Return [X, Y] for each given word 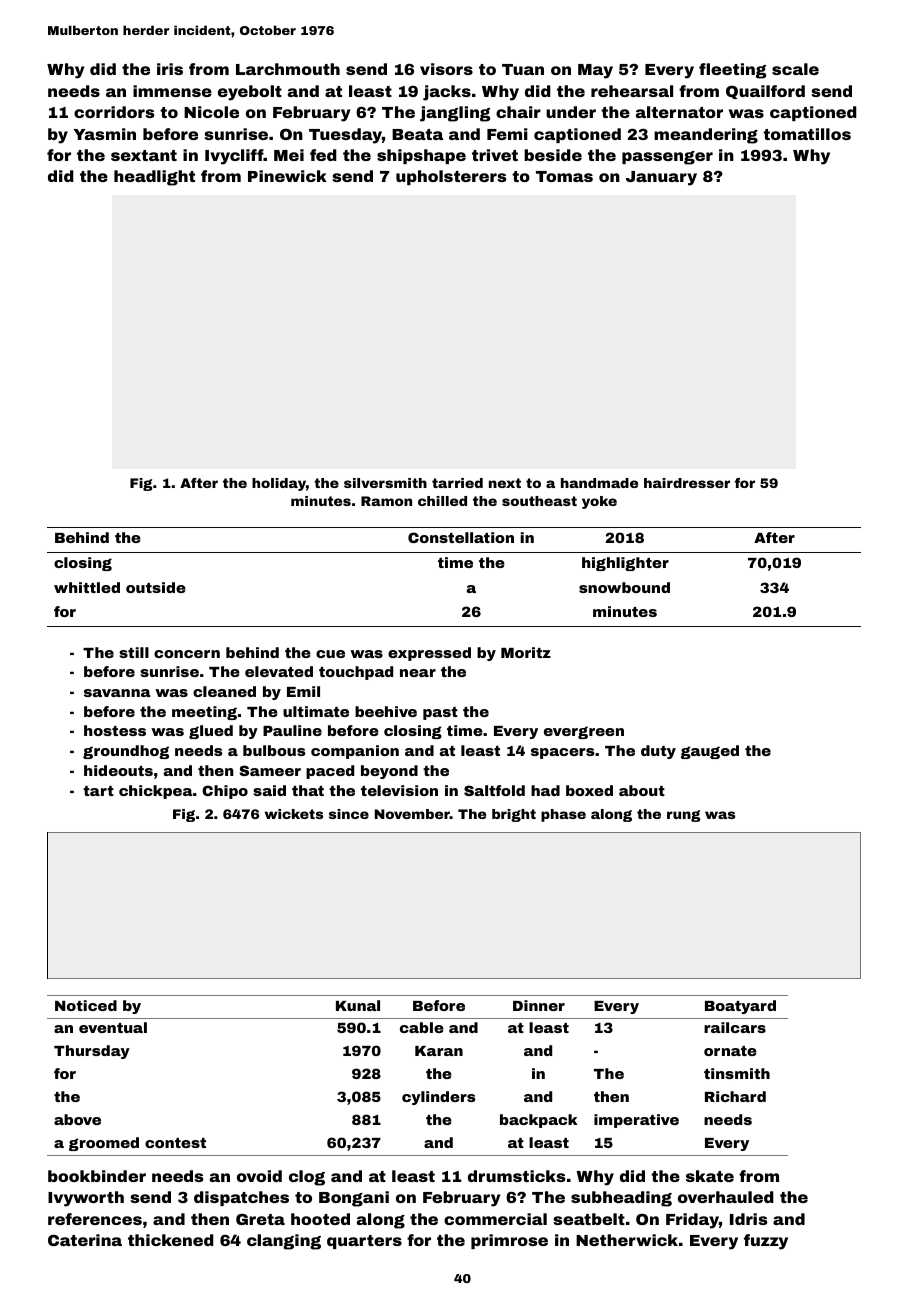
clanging [284, 1242]
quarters [364, 1242]
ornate [730, 1051]
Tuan [523, 69]
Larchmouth [288, 69]
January [661, 178]
